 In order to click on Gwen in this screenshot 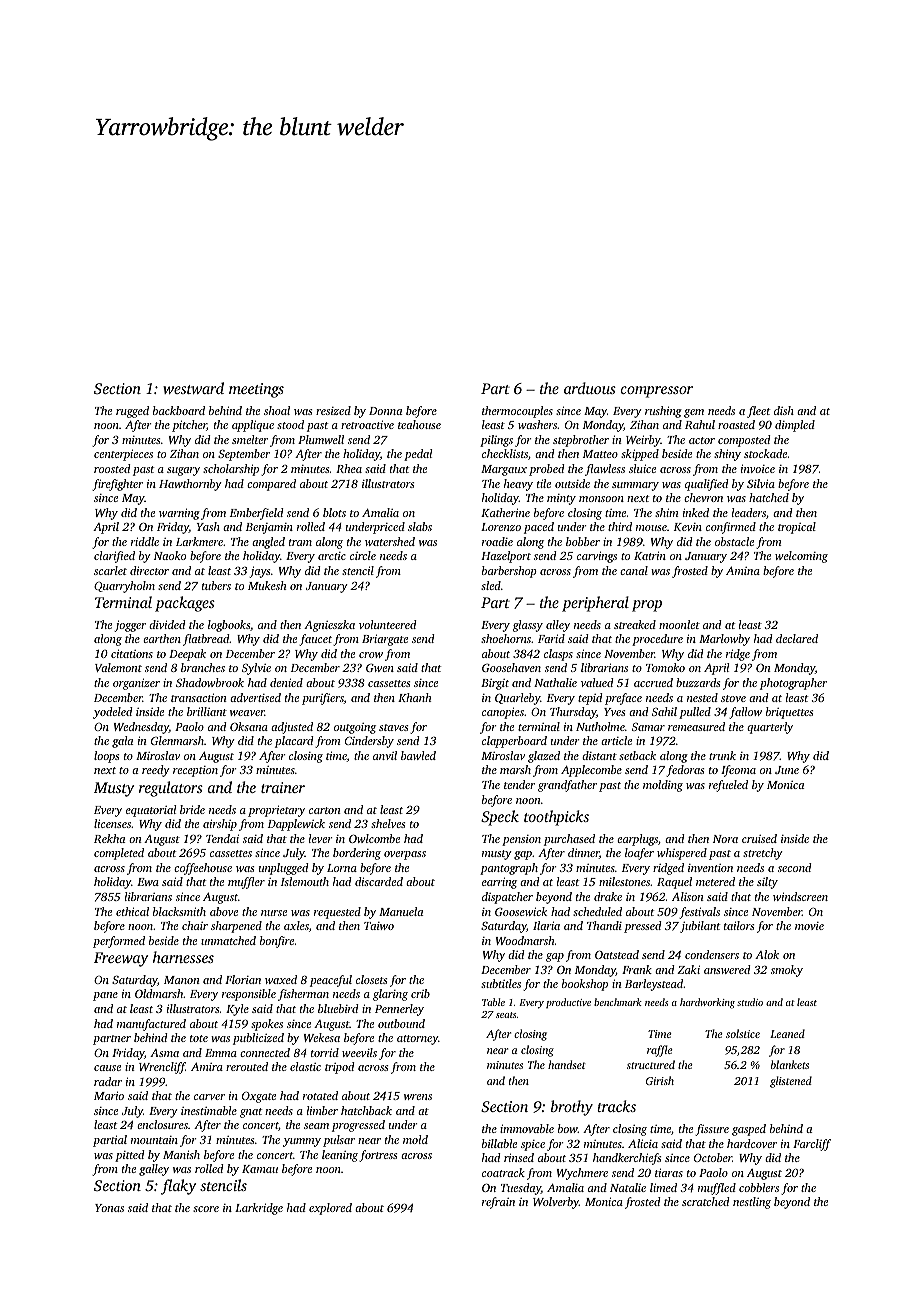, I will do `click(380, 667)`.
